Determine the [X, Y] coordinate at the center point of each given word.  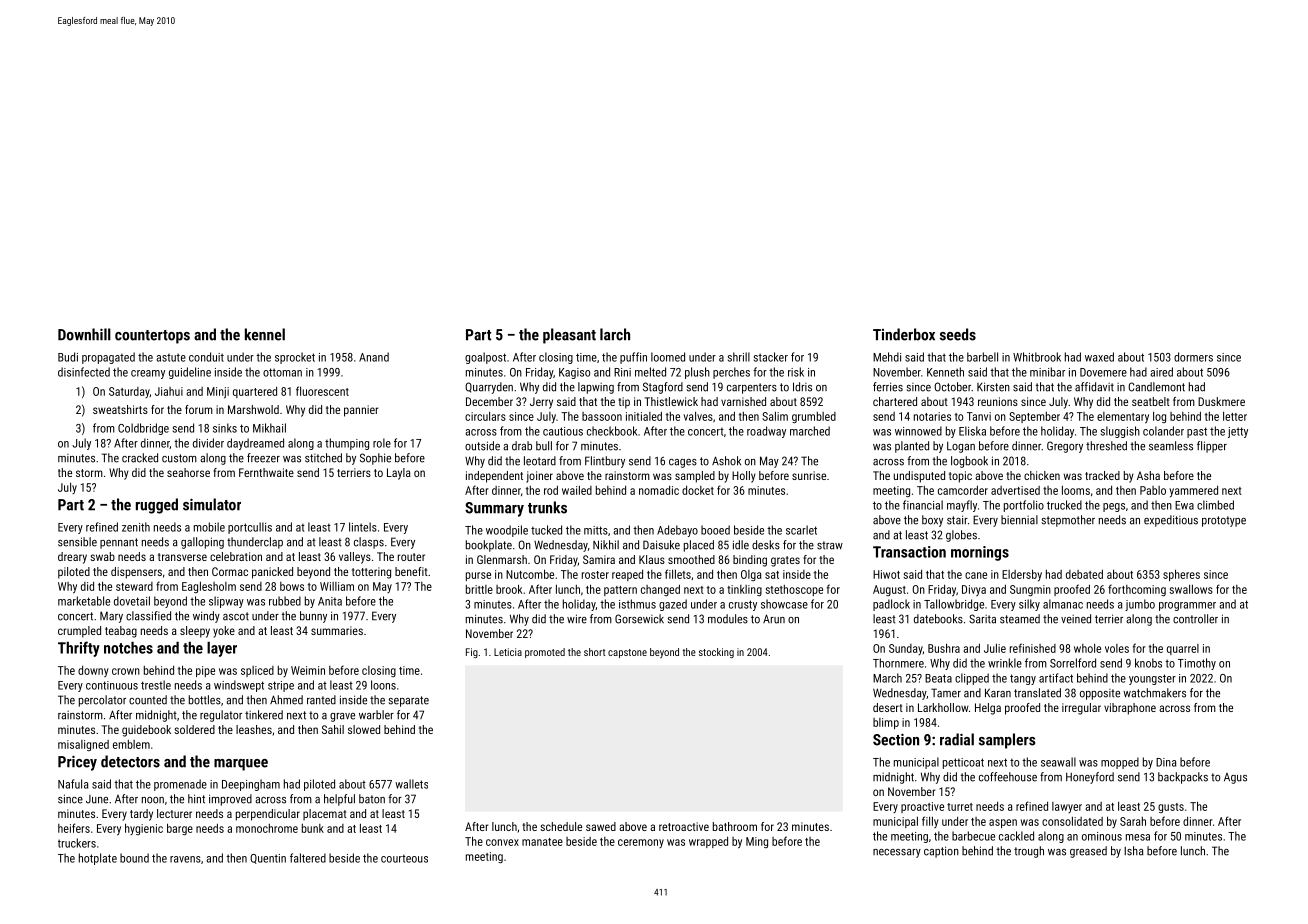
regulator [221, 716]
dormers [1193, 357]
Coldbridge [143, 429]
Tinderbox [904, 334]
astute [171, 357]
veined [1076, 619]
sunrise [809, 475]
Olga [751, 575]
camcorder [963, 490]
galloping [202, 543]
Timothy [1197, 664]
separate [409, 701]
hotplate [98, 859]
